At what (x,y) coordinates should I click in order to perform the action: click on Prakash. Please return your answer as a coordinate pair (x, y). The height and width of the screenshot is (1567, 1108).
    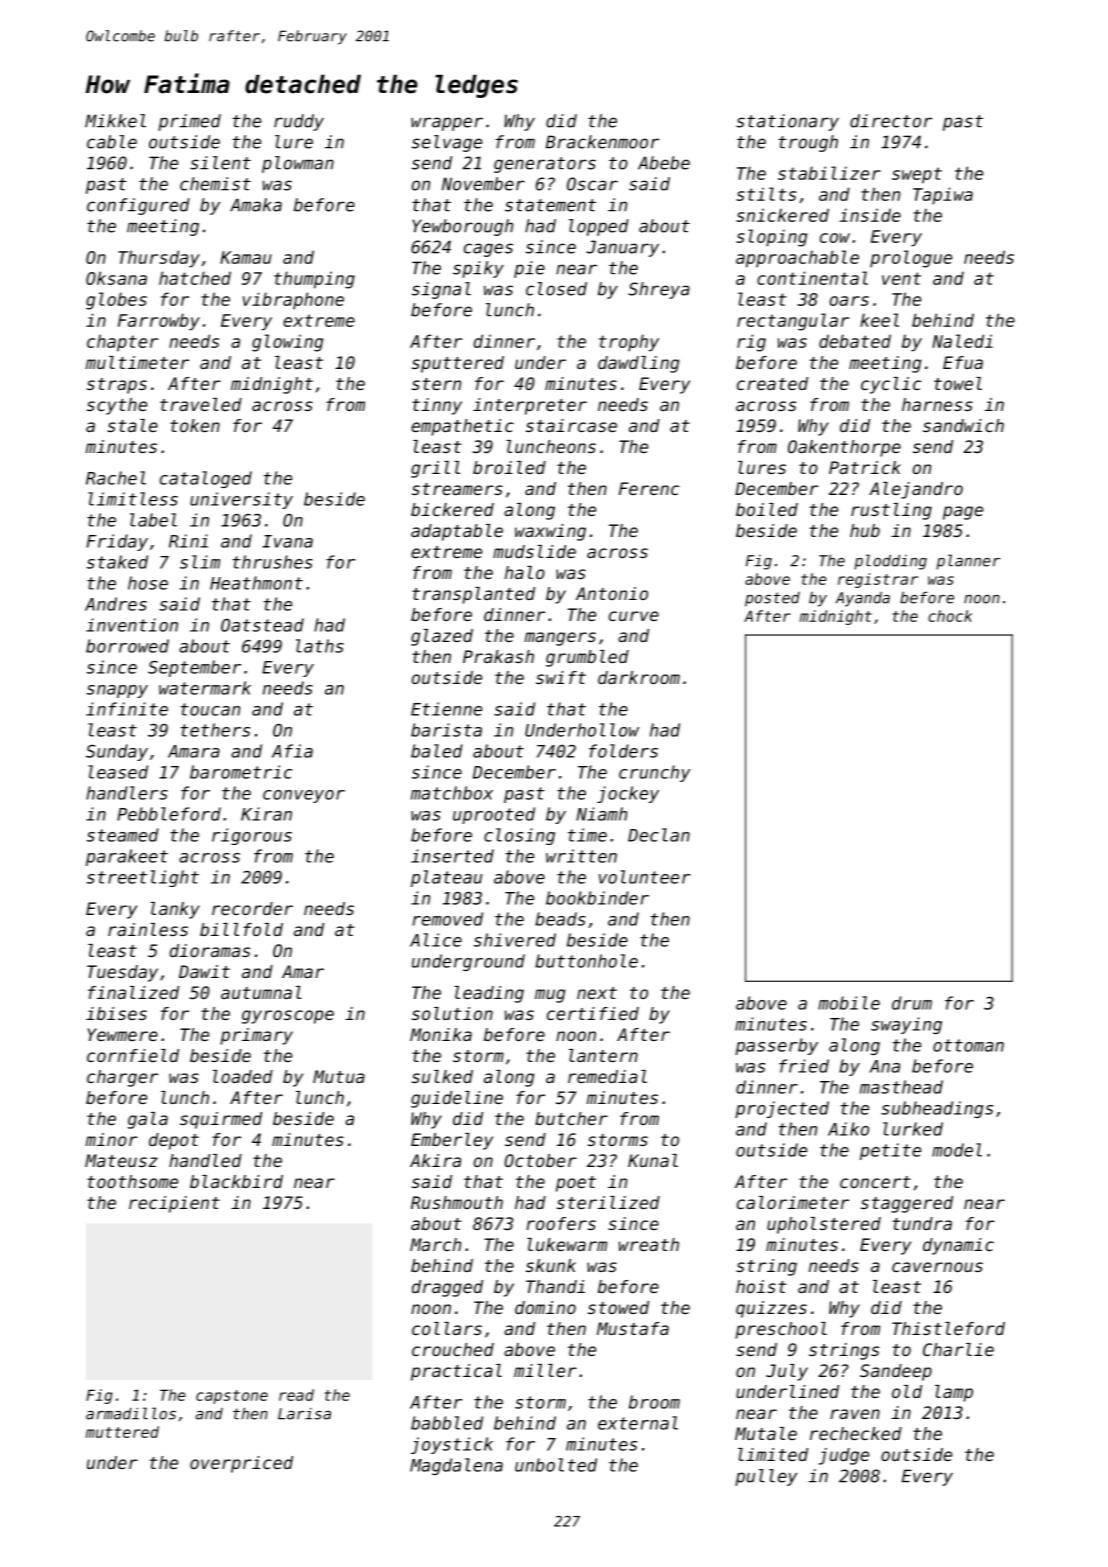
    Looking at the image, I should click on (498, 656).
